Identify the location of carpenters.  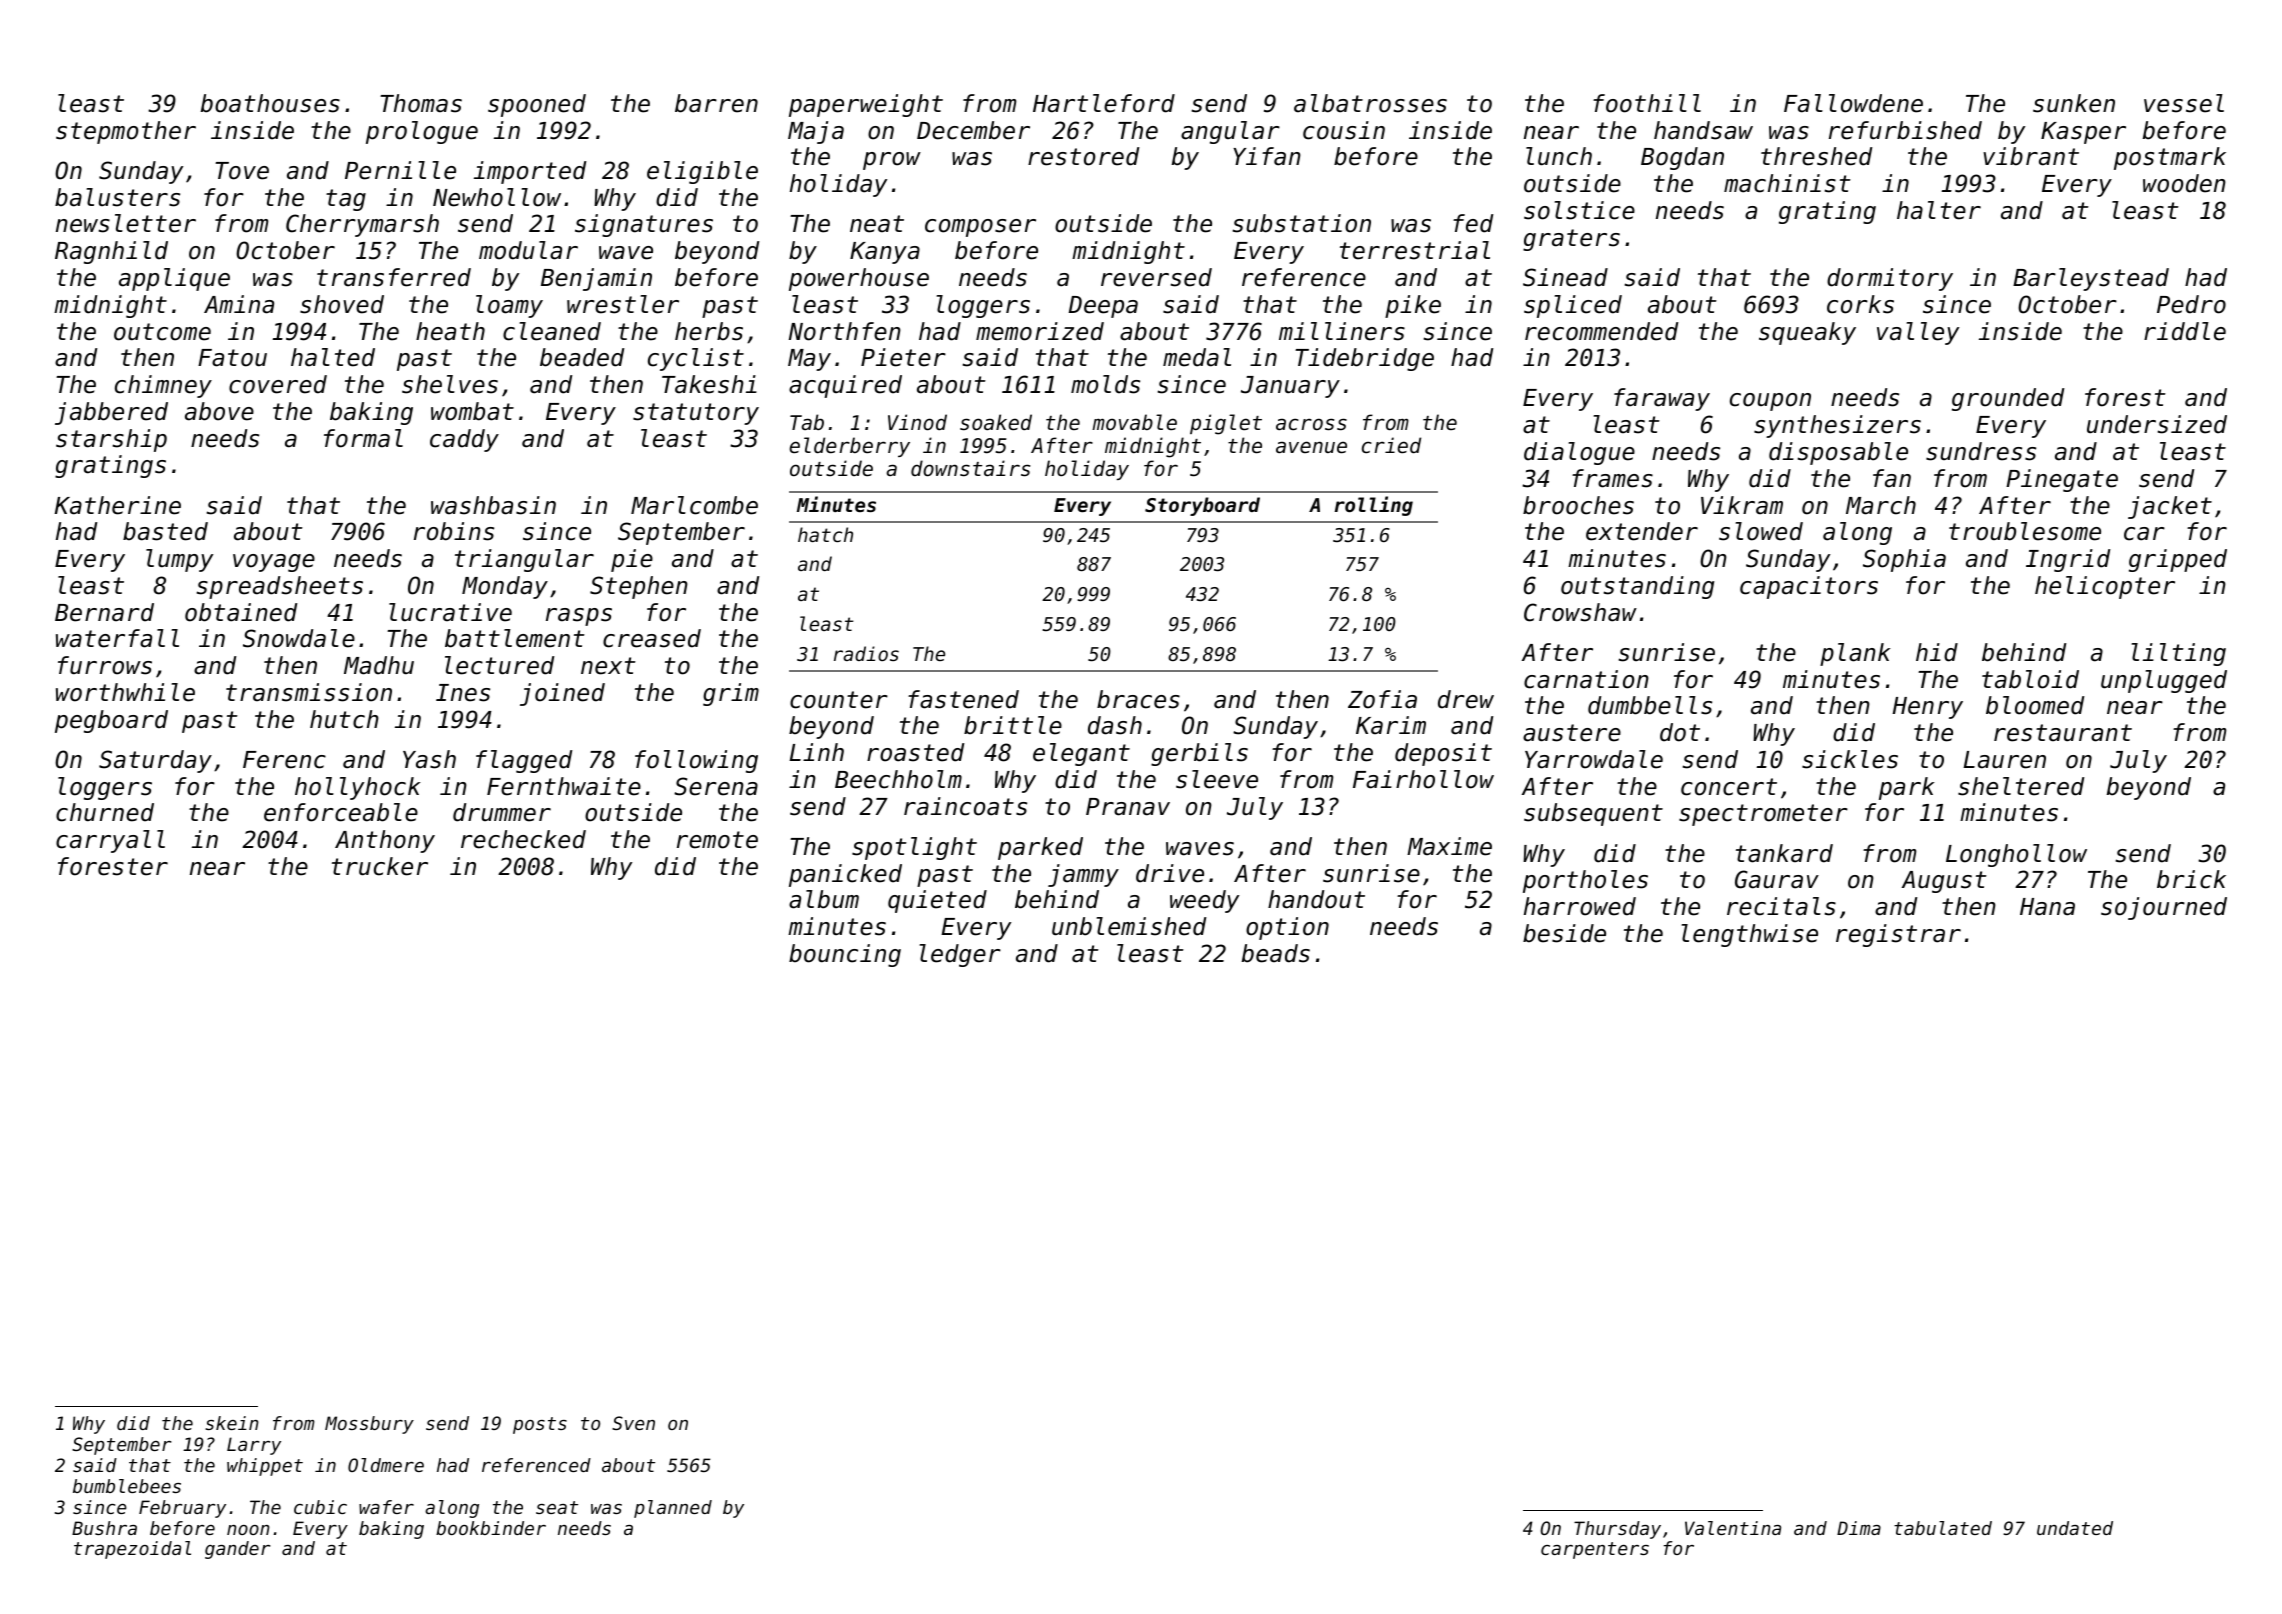
(1595, 1550).
